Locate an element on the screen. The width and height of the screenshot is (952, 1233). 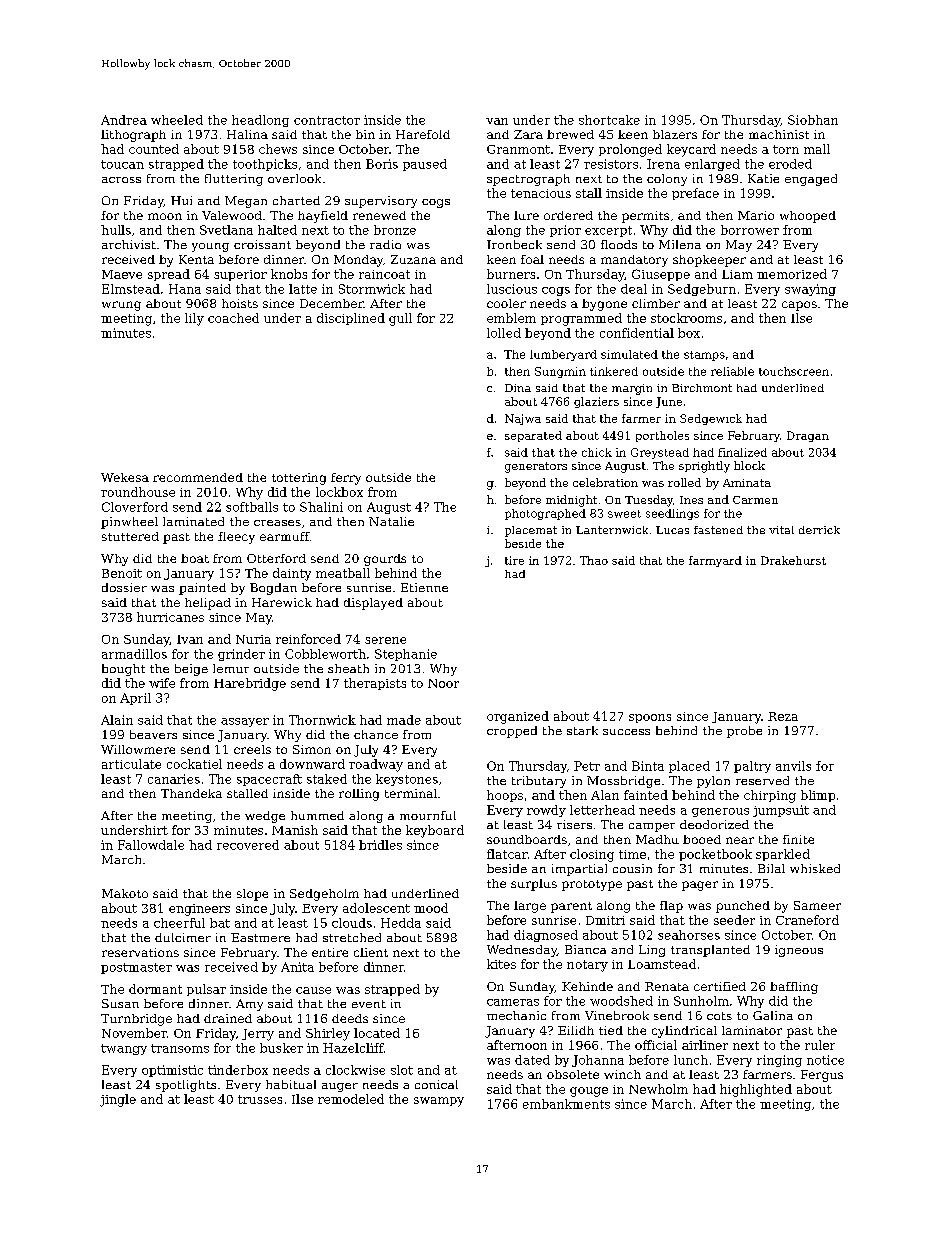
surplus is located at coordinates (534, 885).
